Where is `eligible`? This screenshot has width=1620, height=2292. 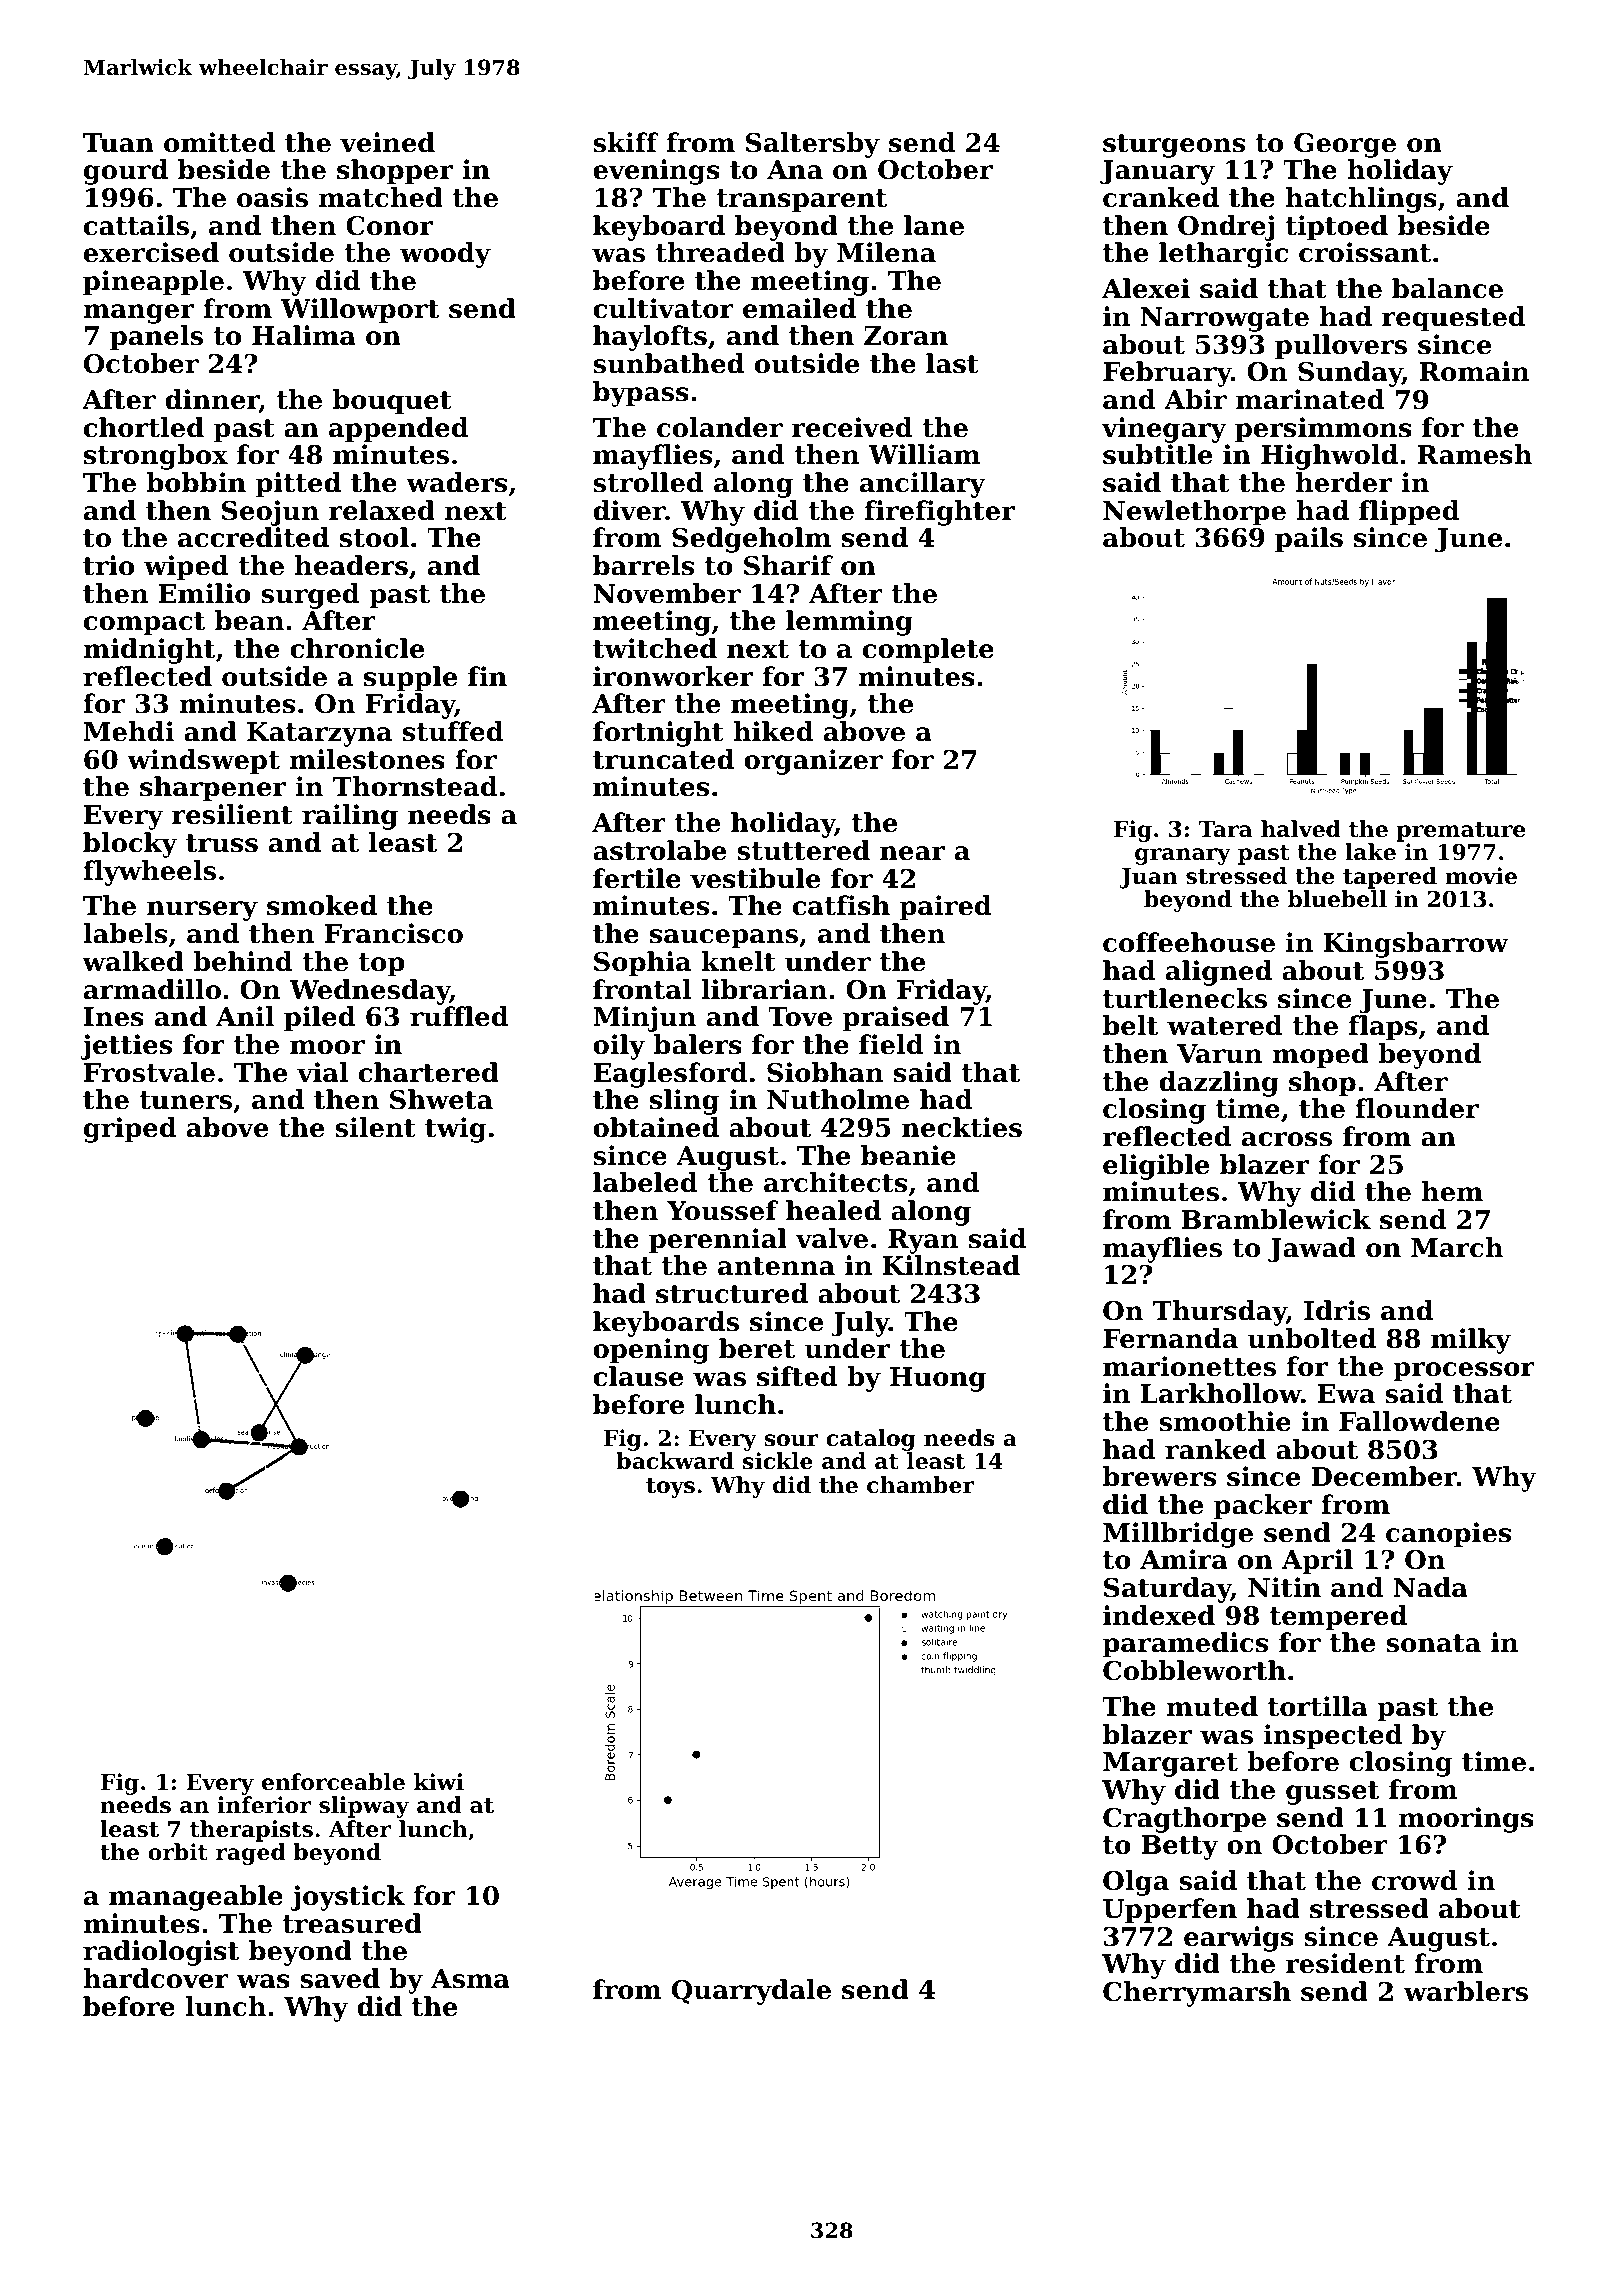 eligible is located at coordinates (1156, 1167).
